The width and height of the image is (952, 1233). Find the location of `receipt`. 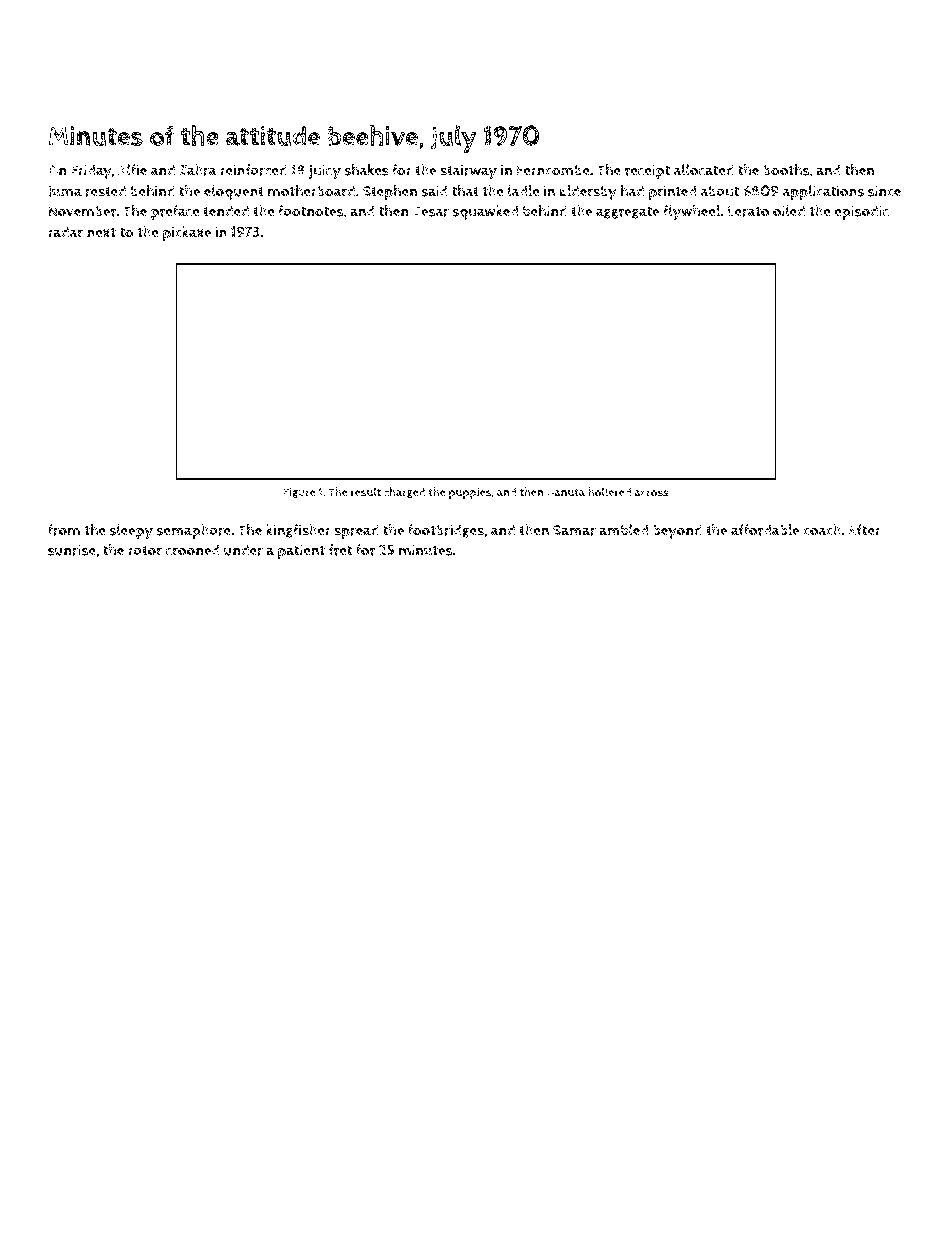

receipt is located at coordinates (647, 171).
